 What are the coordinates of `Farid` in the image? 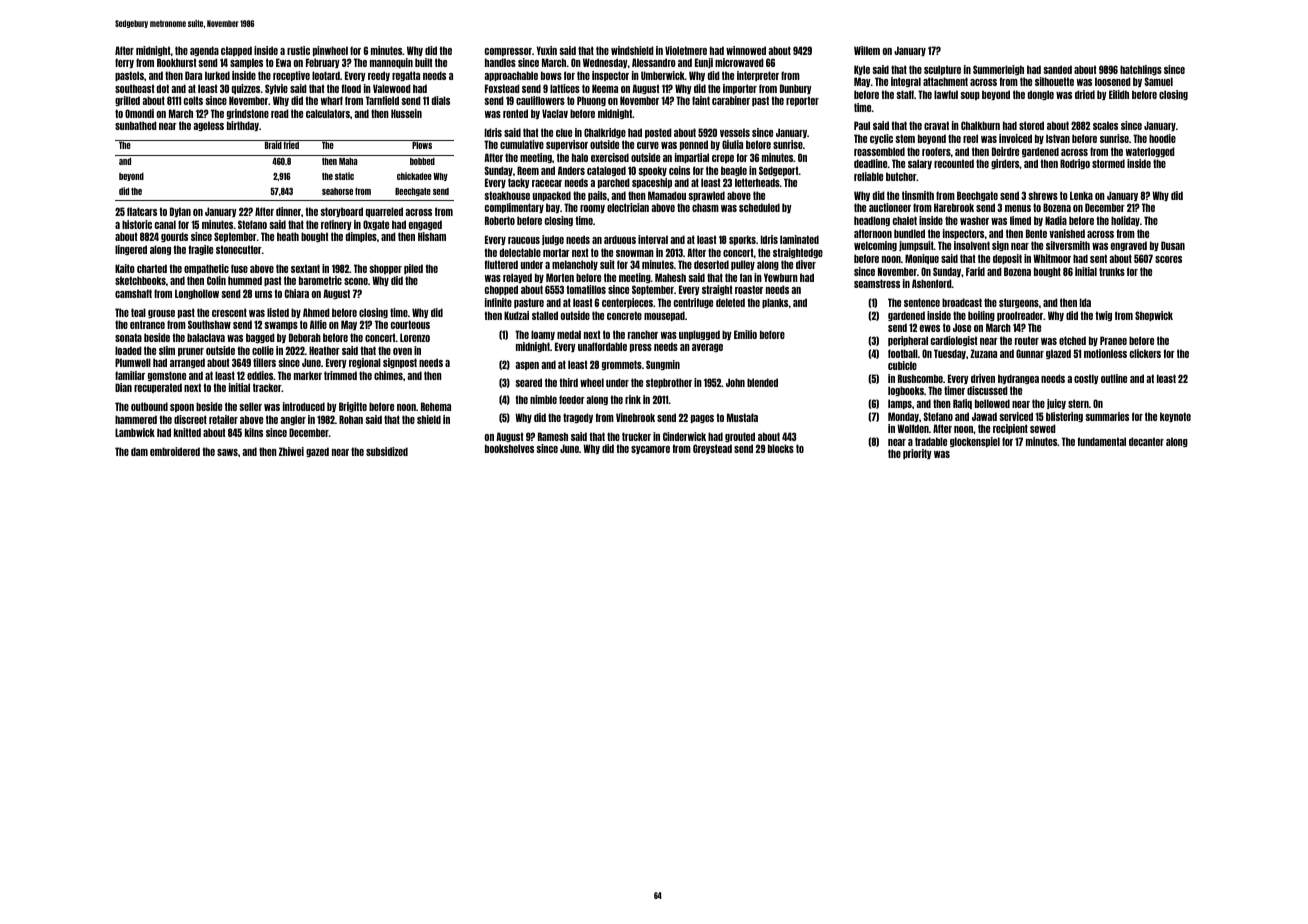 It's located at (975, 271).
